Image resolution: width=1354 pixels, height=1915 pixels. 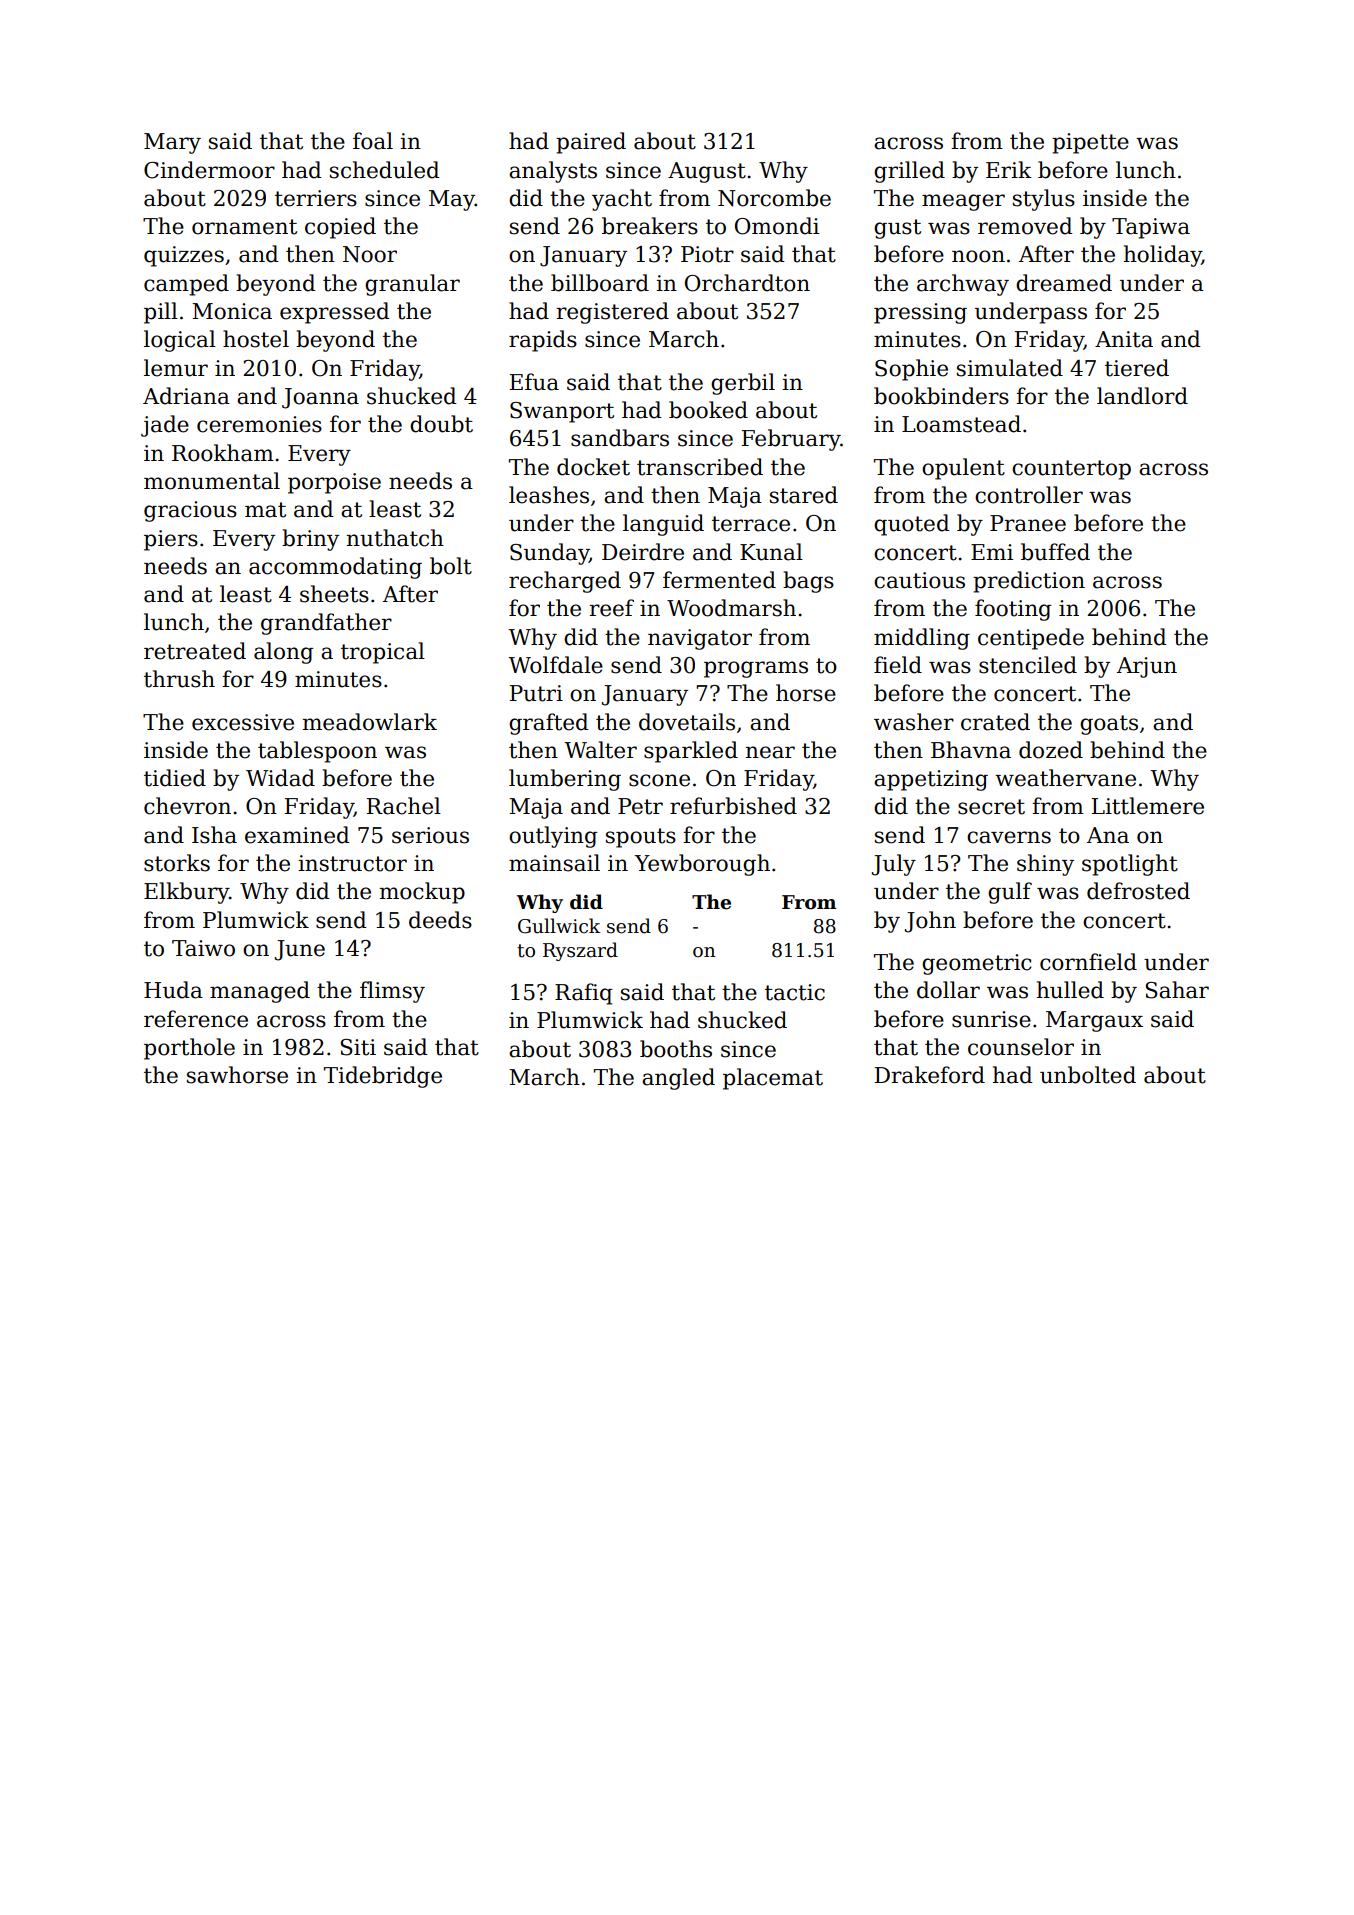 What do you see at coordinates (909, 172) in the document?
I see `grilled` at bounding box center [909, 172].
